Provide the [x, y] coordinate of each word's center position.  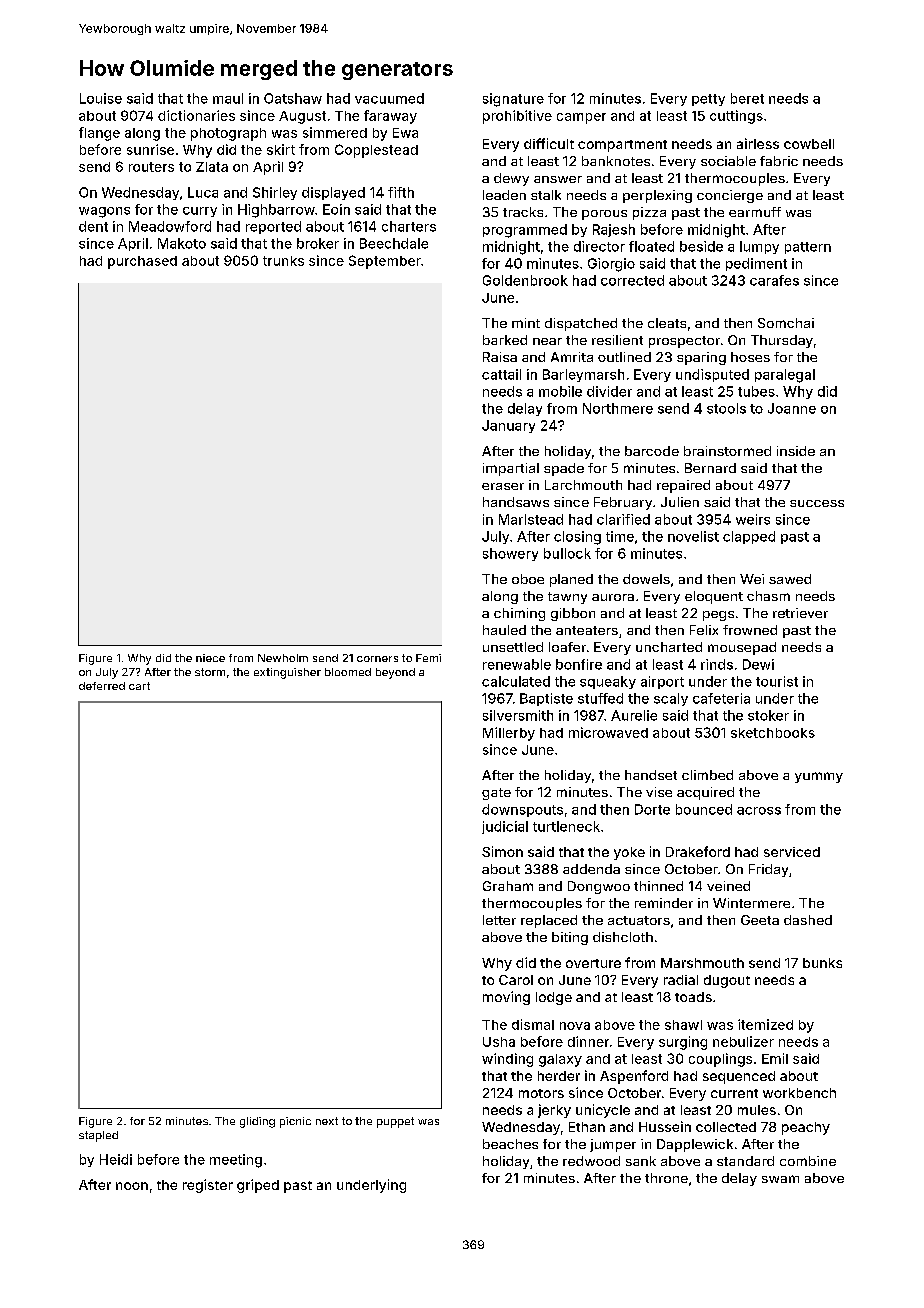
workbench [799, 1093]
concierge [730, 196]
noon [132, 1186]
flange [99, 134]
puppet [395, 1122]
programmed [525, 231]
